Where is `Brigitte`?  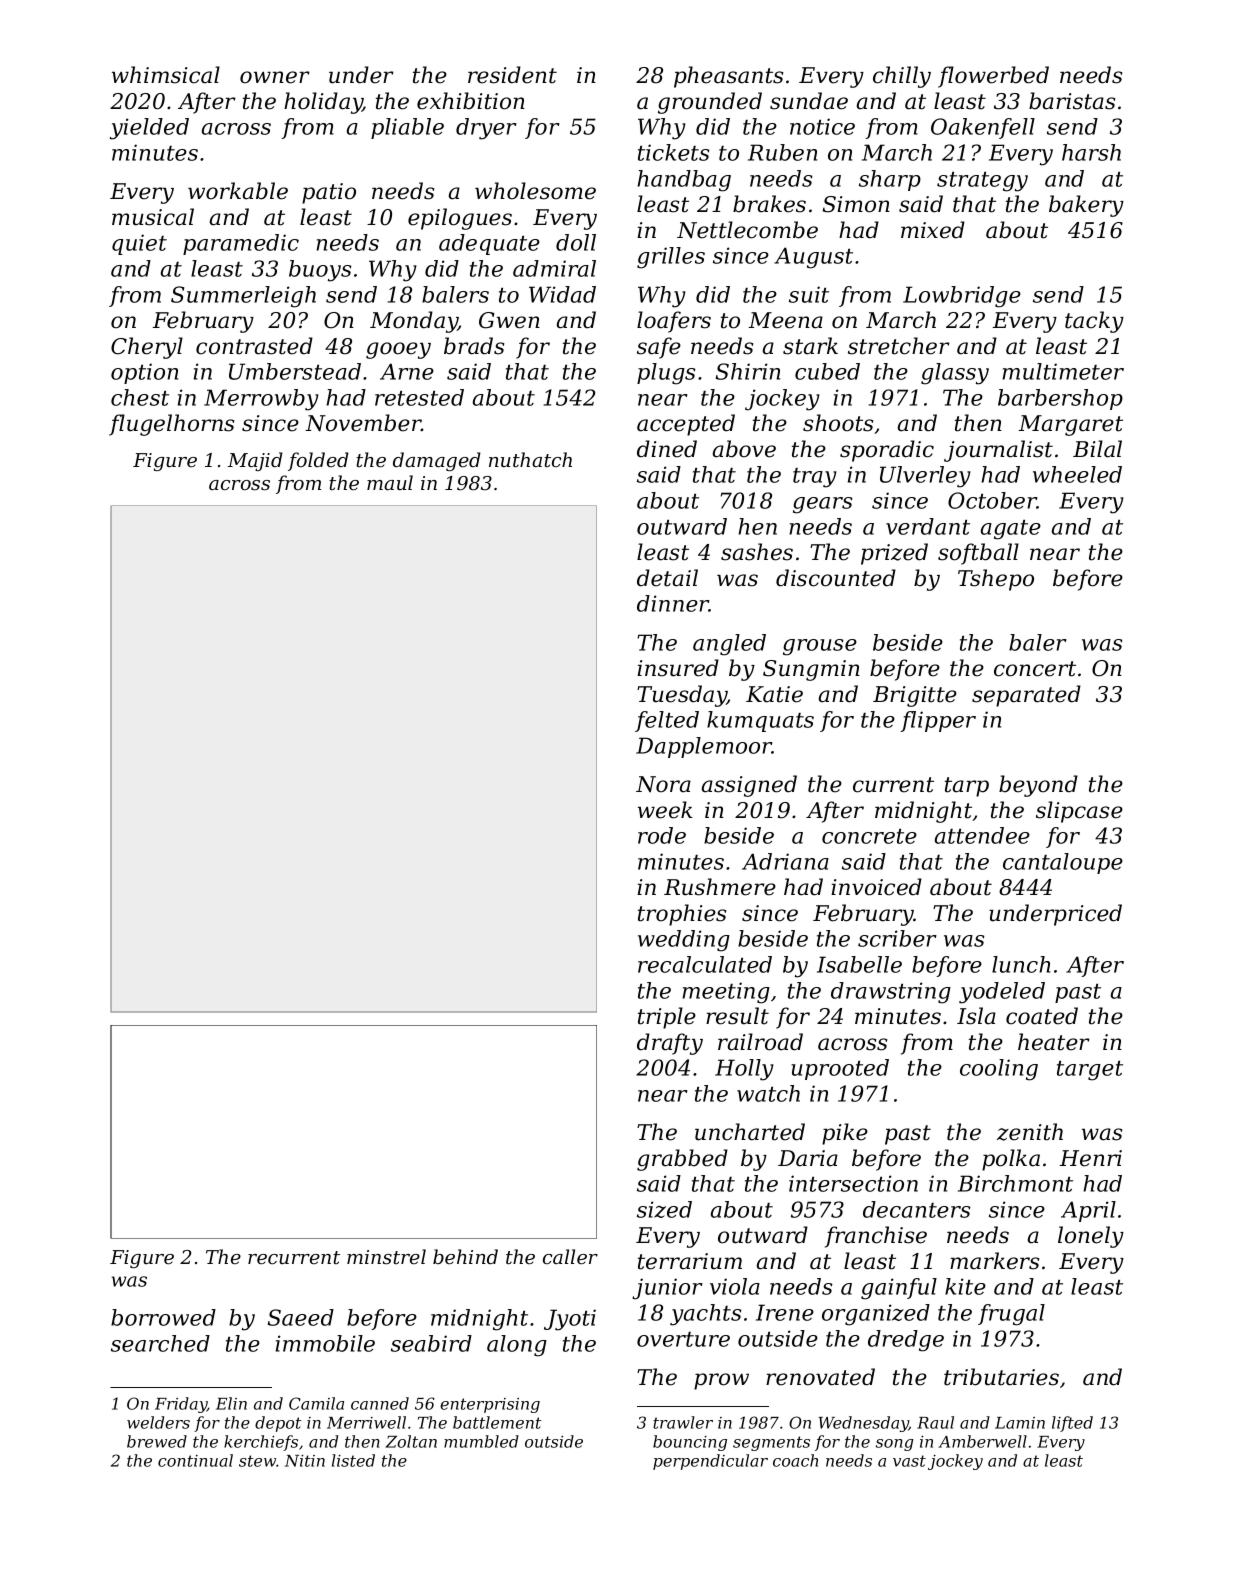
Brigitte is located at coordinates (915, 696).
